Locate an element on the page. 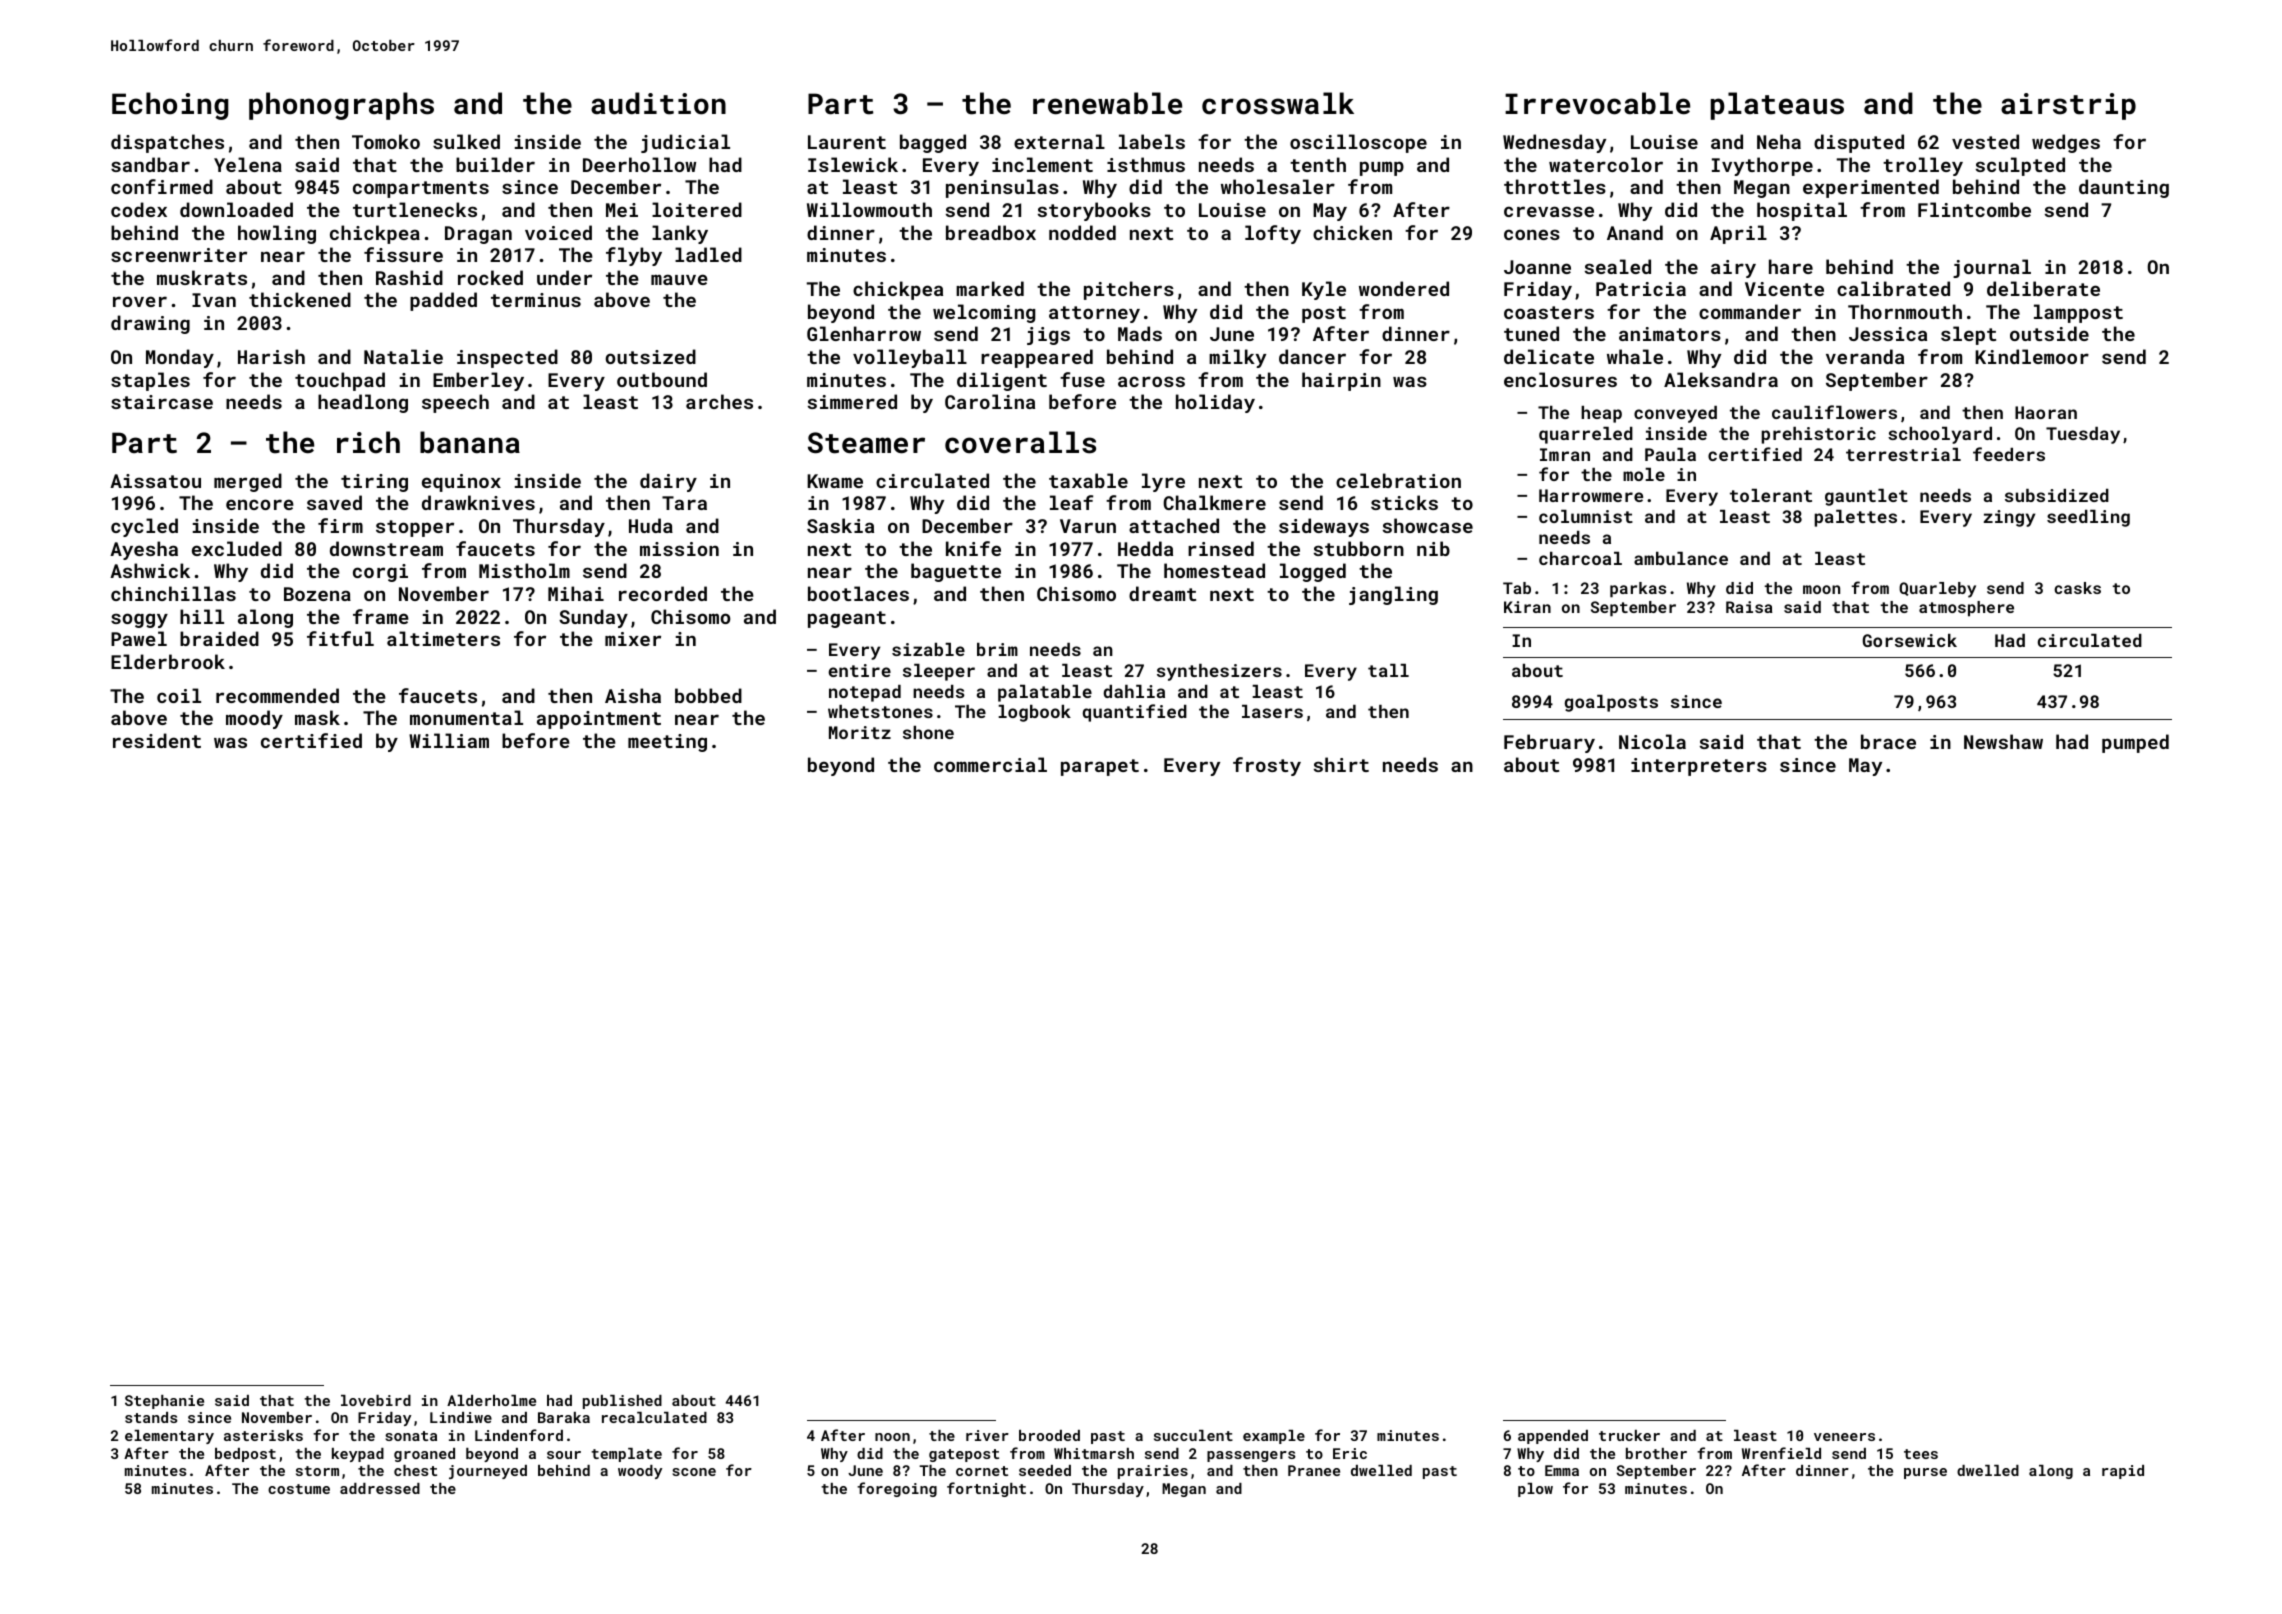  shirt is located at coordinates (1341, 764).
